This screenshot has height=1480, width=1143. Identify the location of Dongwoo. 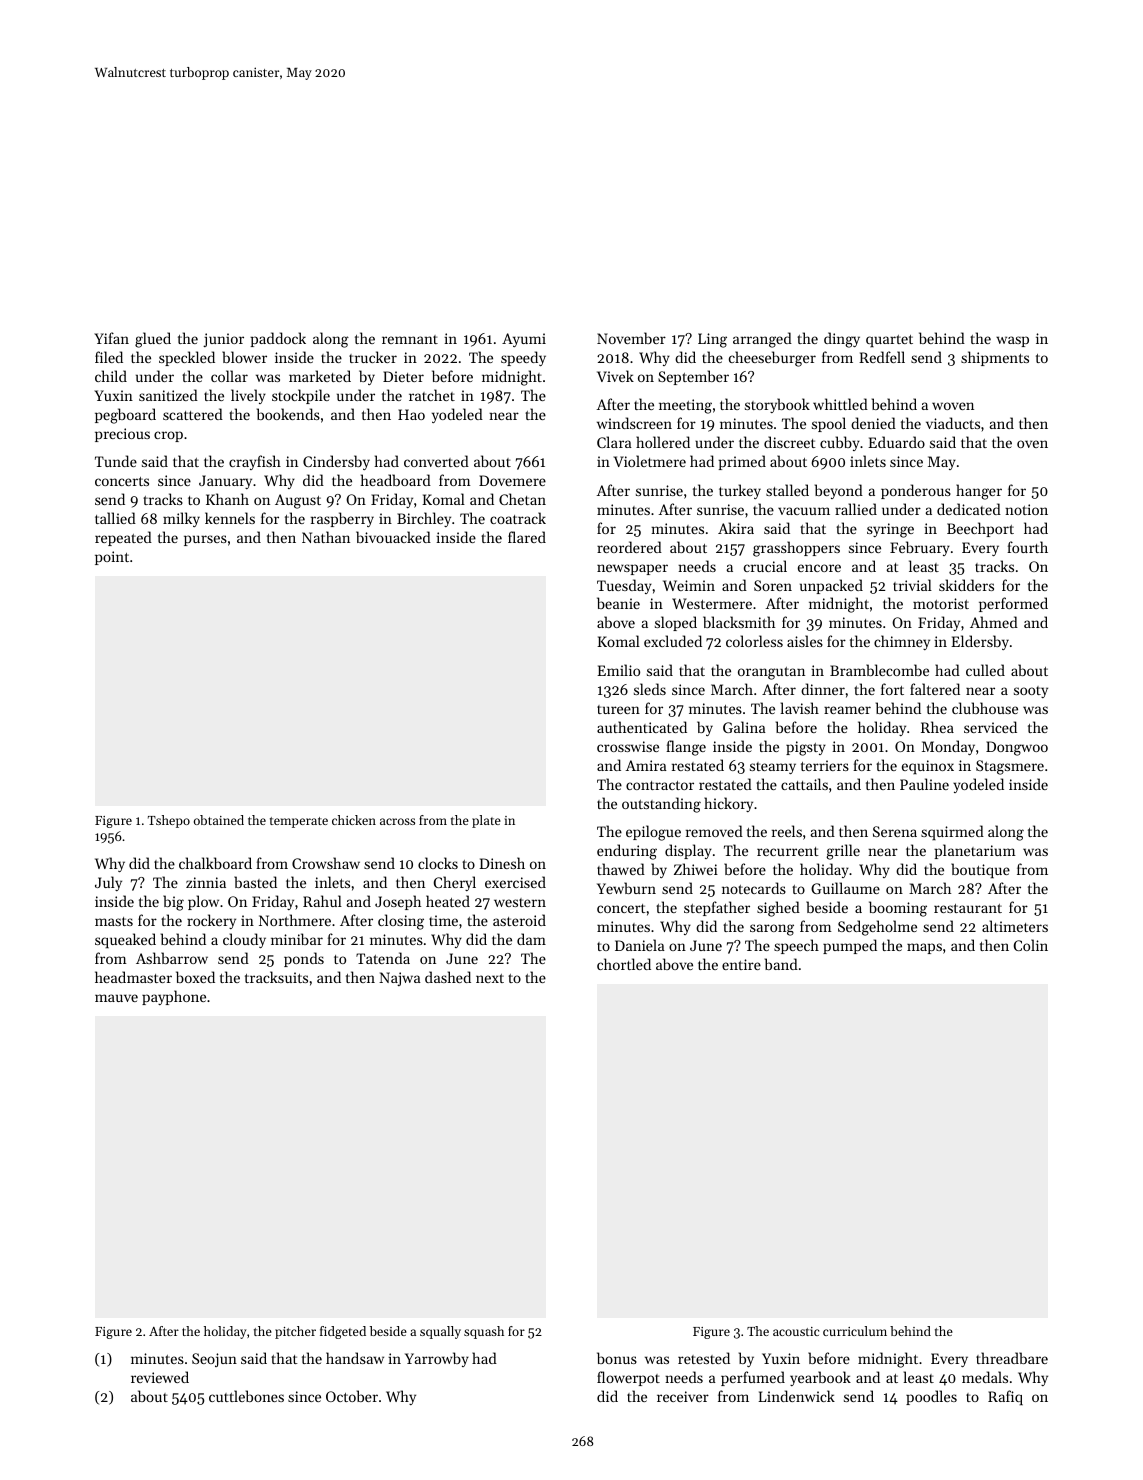
(1017, 748).
